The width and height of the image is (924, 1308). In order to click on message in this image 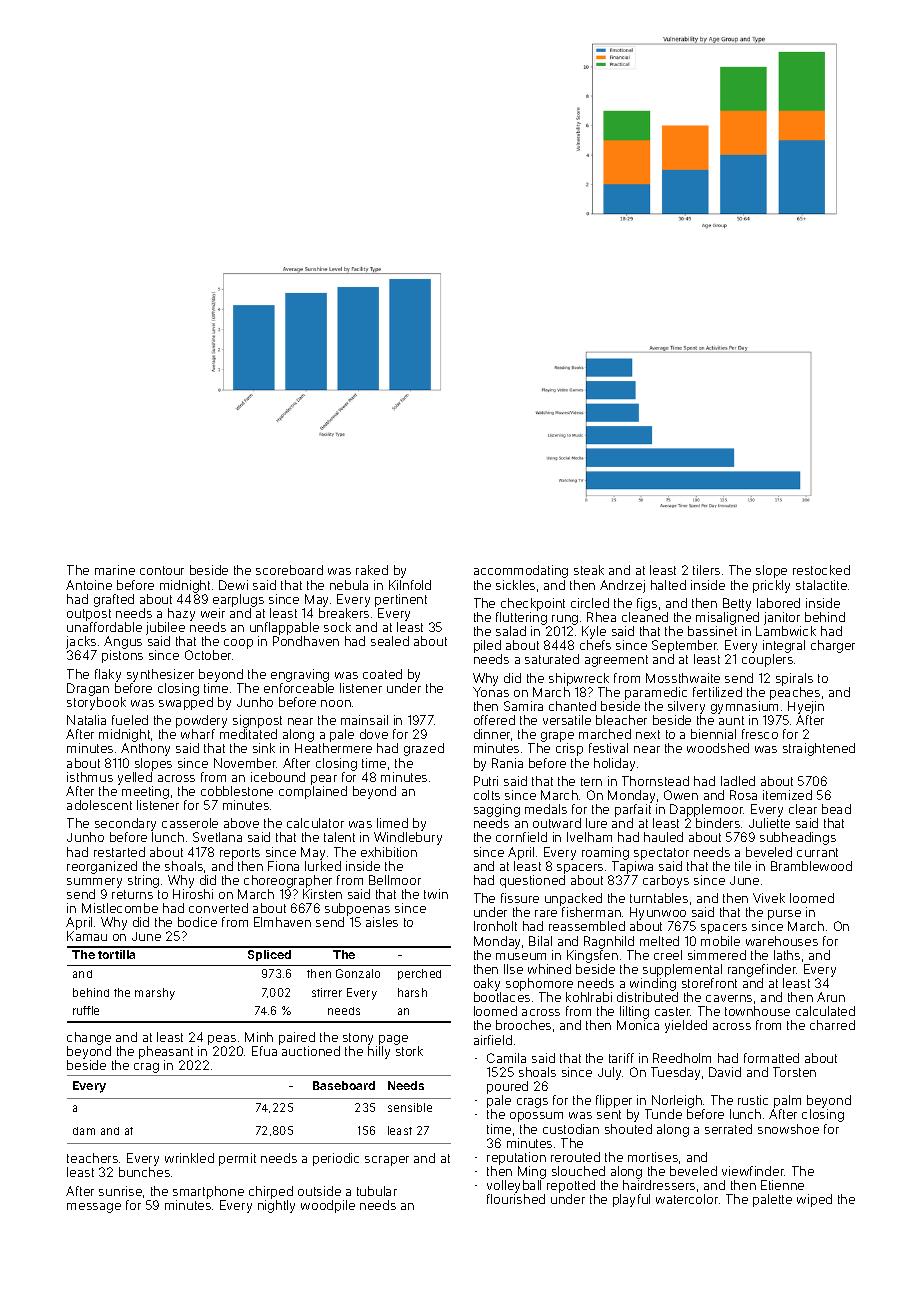, I will do `click(94, 1208)`.
